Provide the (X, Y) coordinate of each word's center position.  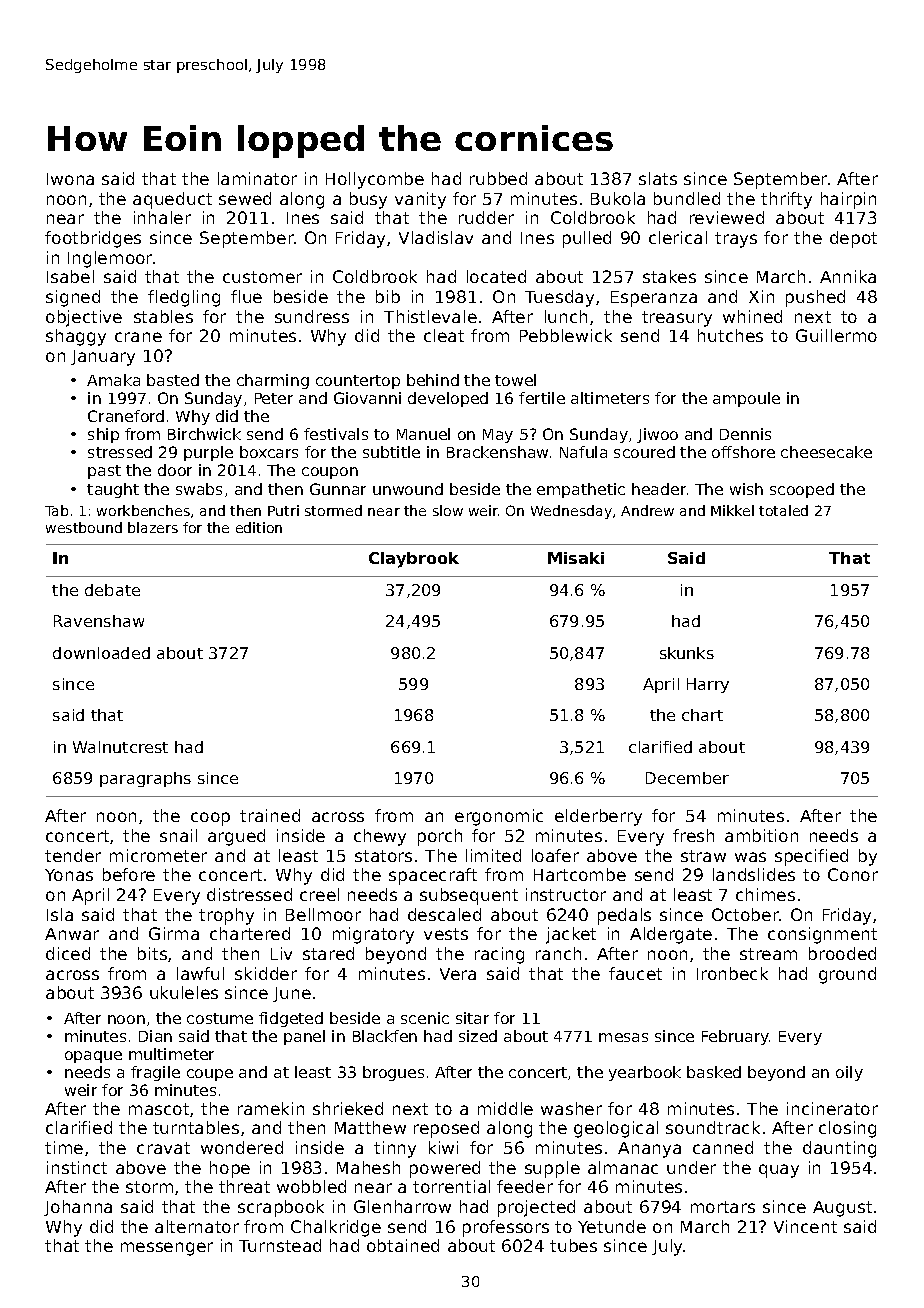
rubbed (498, 178)
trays (736, 240)
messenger (167, 1249)
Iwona (70, 179)
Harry (708, 685)
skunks (687, 653)
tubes (573, 1245)
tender (73, 855)
